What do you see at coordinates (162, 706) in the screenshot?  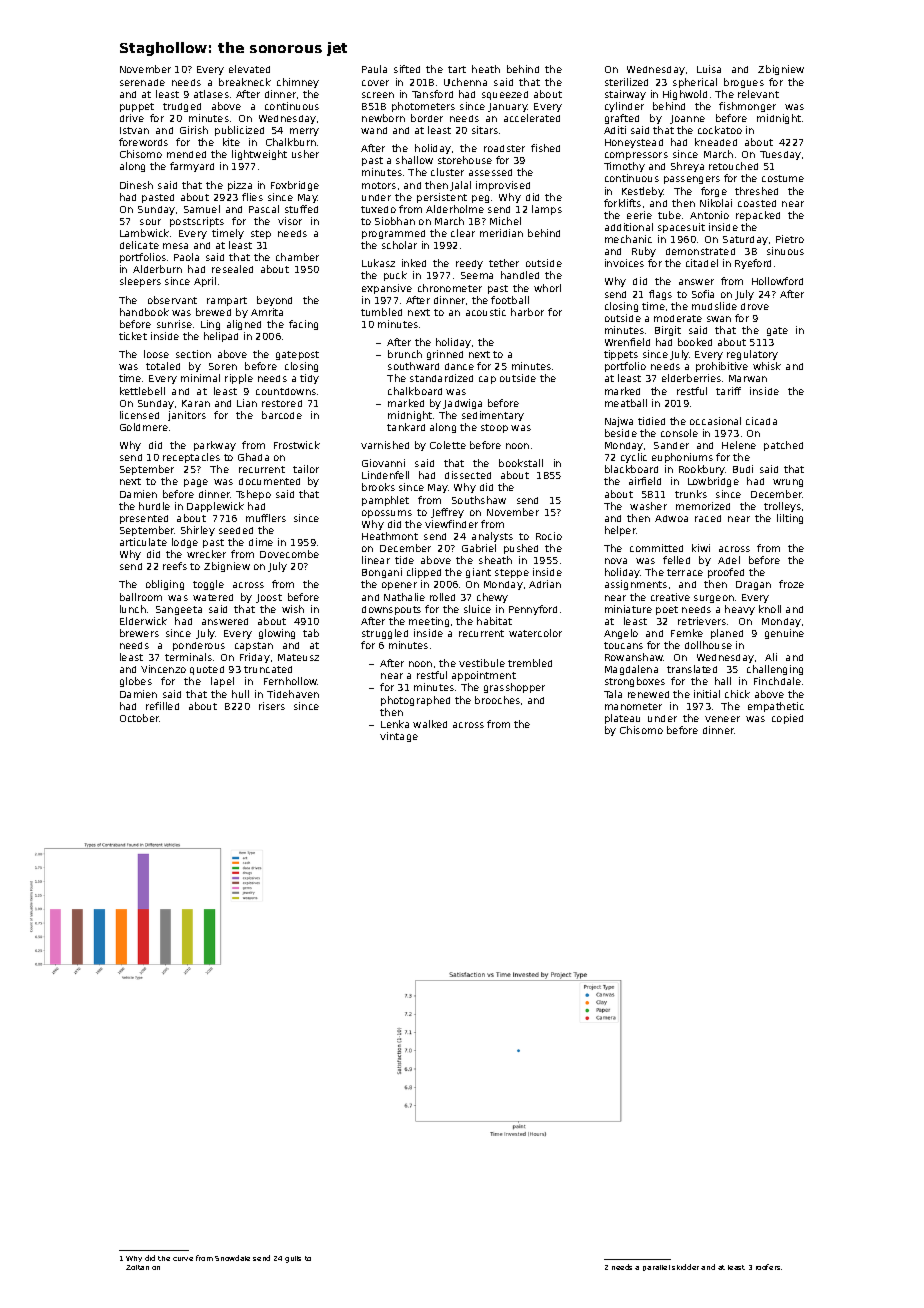 I see `refilled` at bounding box center [162, 706].
